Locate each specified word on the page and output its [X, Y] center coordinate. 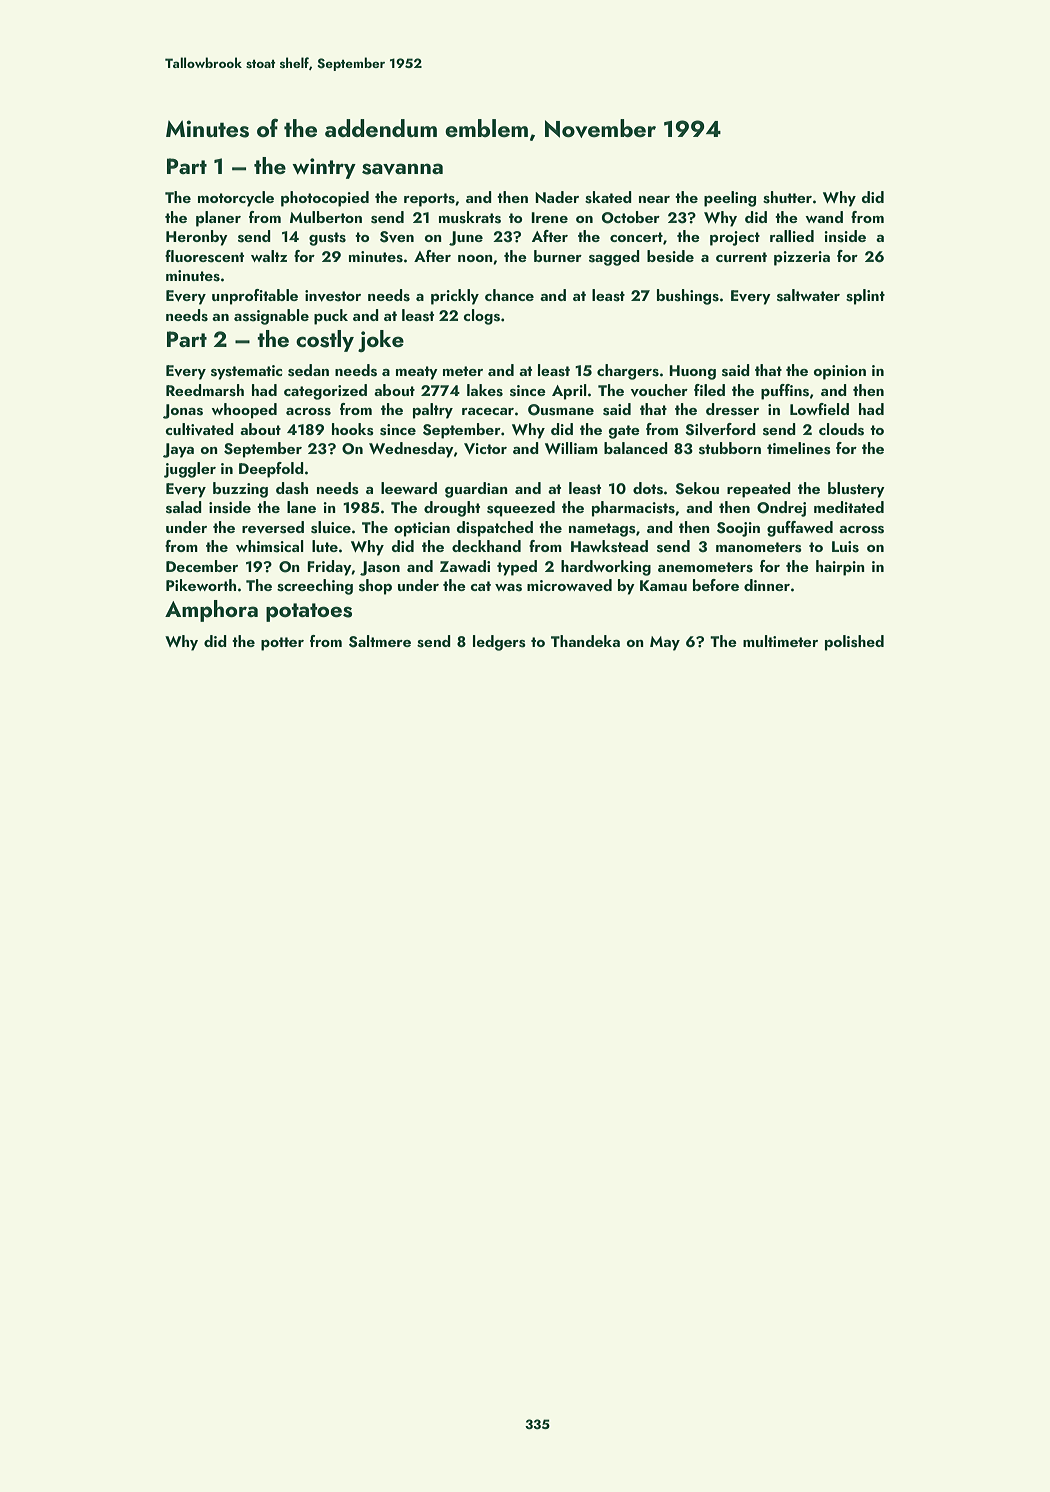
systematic [246, 372]
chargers [628, 372]
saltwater [808, 295]
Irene [549, 217]
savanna [402, 169]
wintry [324, 168]
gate [624, 432]
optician [422, 529]
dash [292, 488]
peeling [730, 199]
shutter [787, 197]
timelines [799, 448]
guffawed [800, 529]
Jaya [178, 450]
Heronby [197, 238]
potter [282, 644]
